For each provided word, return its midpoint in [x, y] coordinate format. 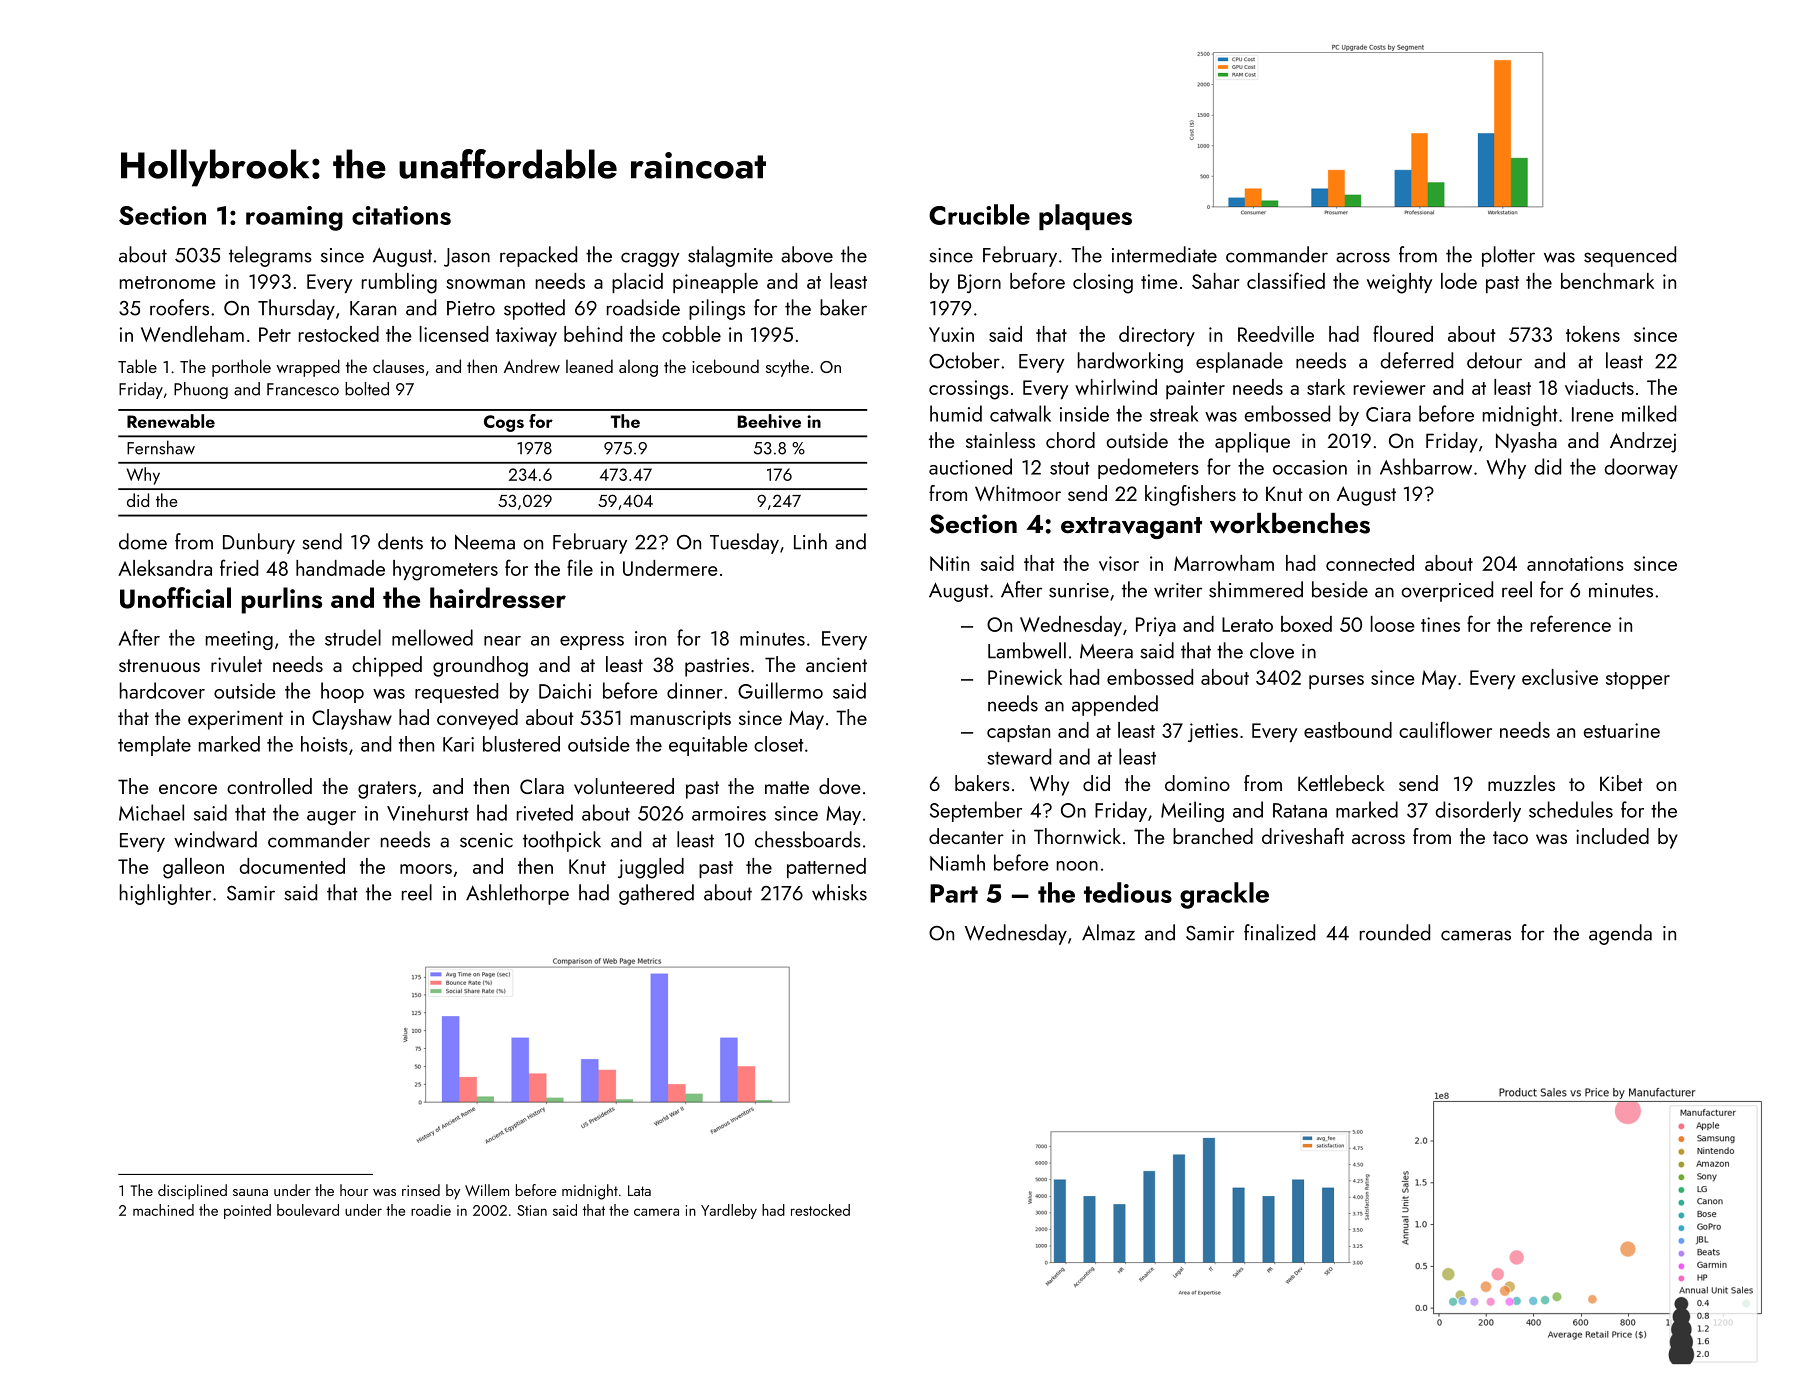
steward [1019, 756]
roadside [643, 307]
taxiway [526, 336]
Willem [487, 1190]
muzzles [1521, 783]
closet [779, 744]
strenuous [159, 665]
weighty [1399, 283]
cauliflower [1445, 729]
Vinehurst [428, 812]
